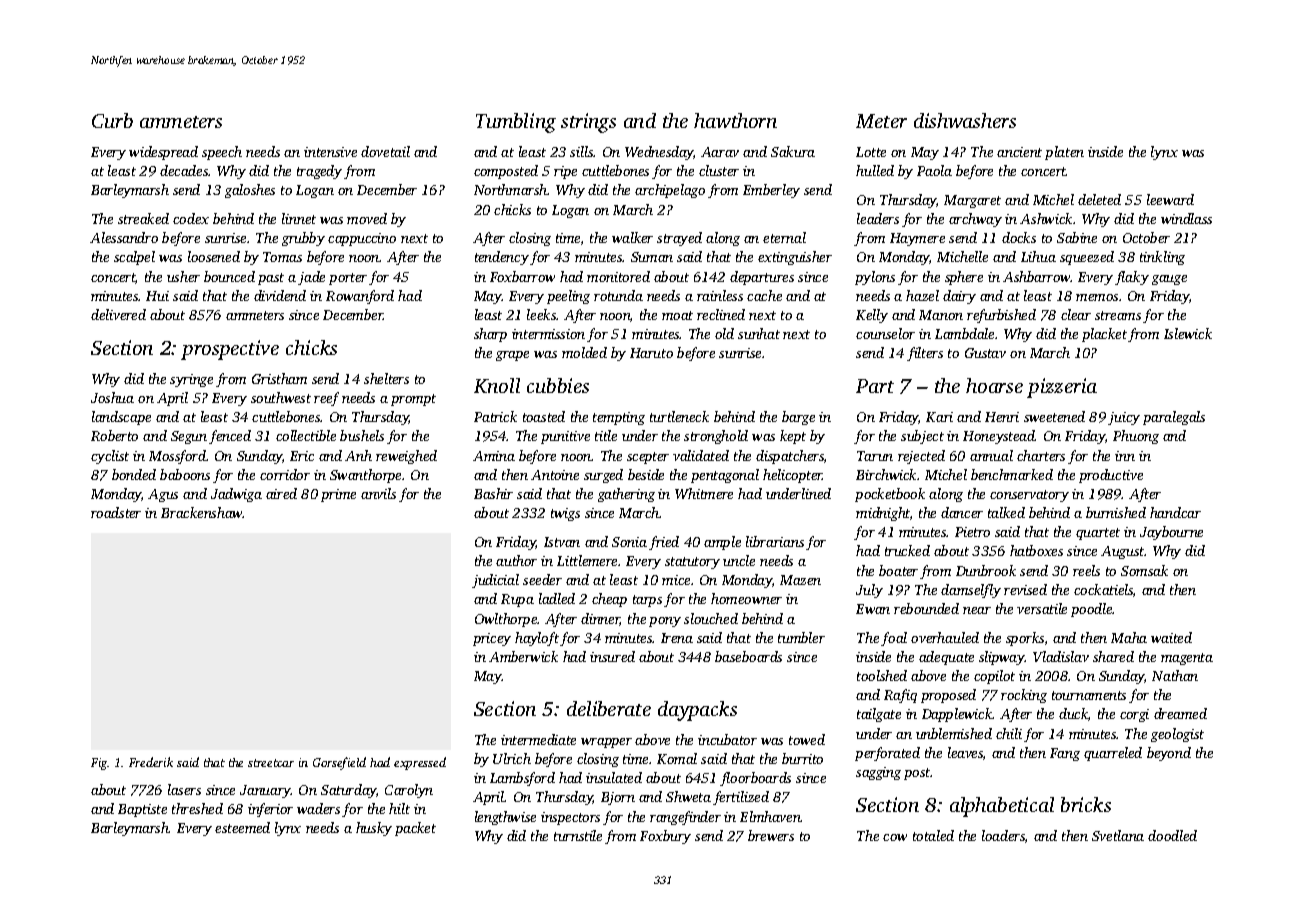 The height and width of the screenshot is (924, 1308). I want to click on platen, so click(1064, 153).
